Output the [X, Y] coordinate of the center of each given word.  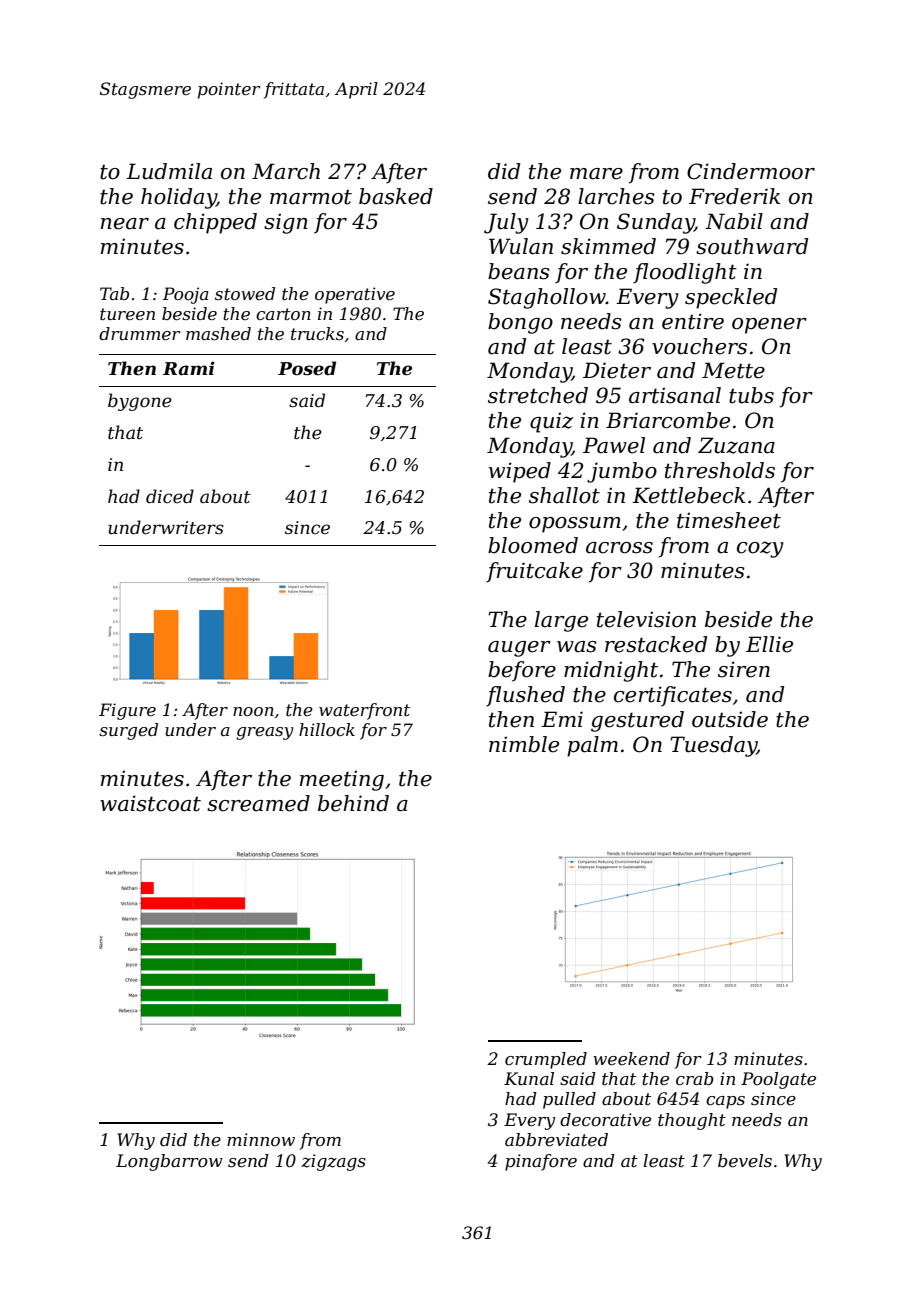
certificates [673, 696]
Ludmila [169, 171]
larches [616, 196]
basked [396, 196]
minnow [261, 1140]
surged [128, 731]
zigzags [333, 1162]
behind [353, 803]
